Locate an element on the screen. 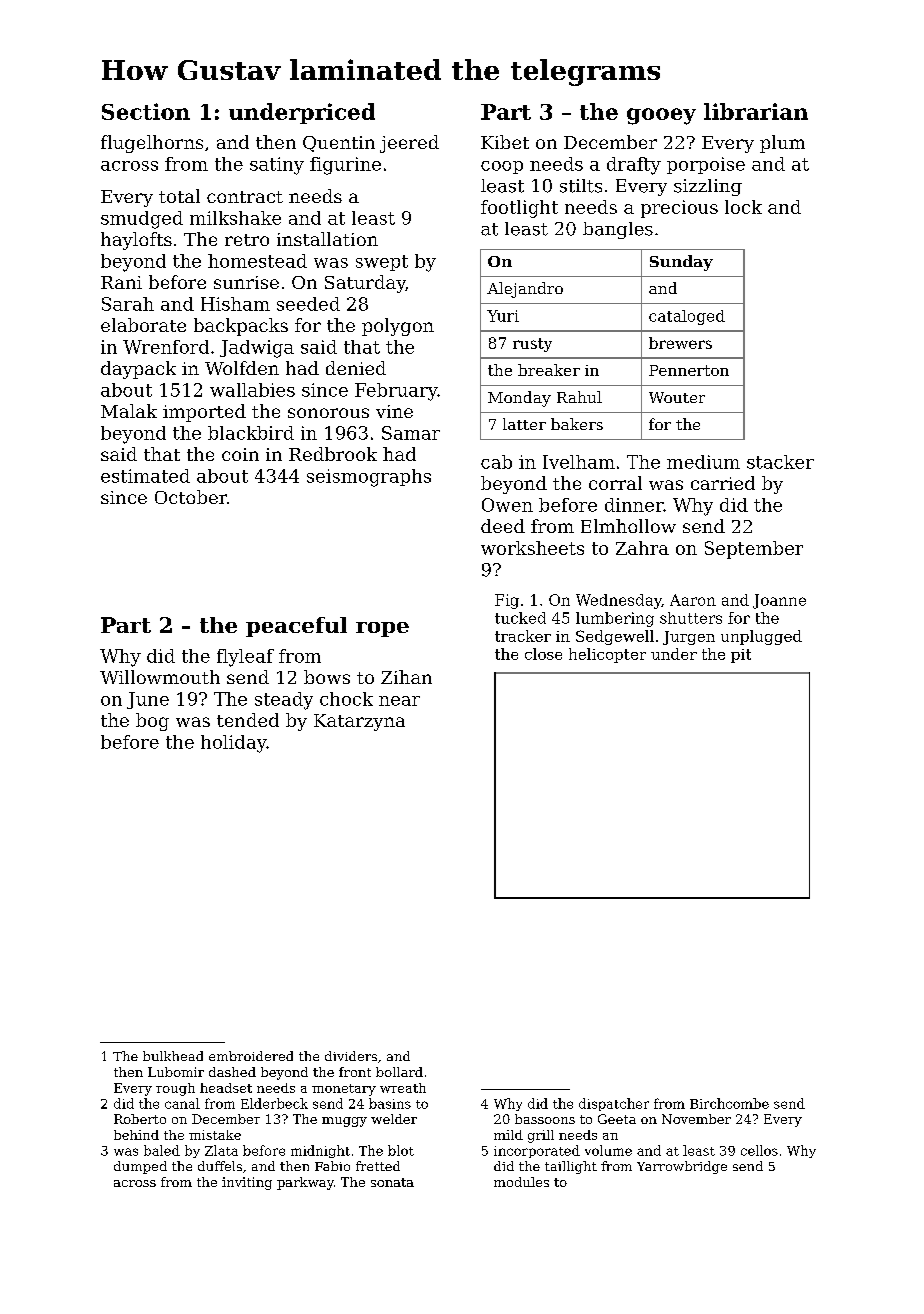 Image resolution: width=924 pixels, height=1314 pixels. Saturday is located at coordinates (365, 284).
